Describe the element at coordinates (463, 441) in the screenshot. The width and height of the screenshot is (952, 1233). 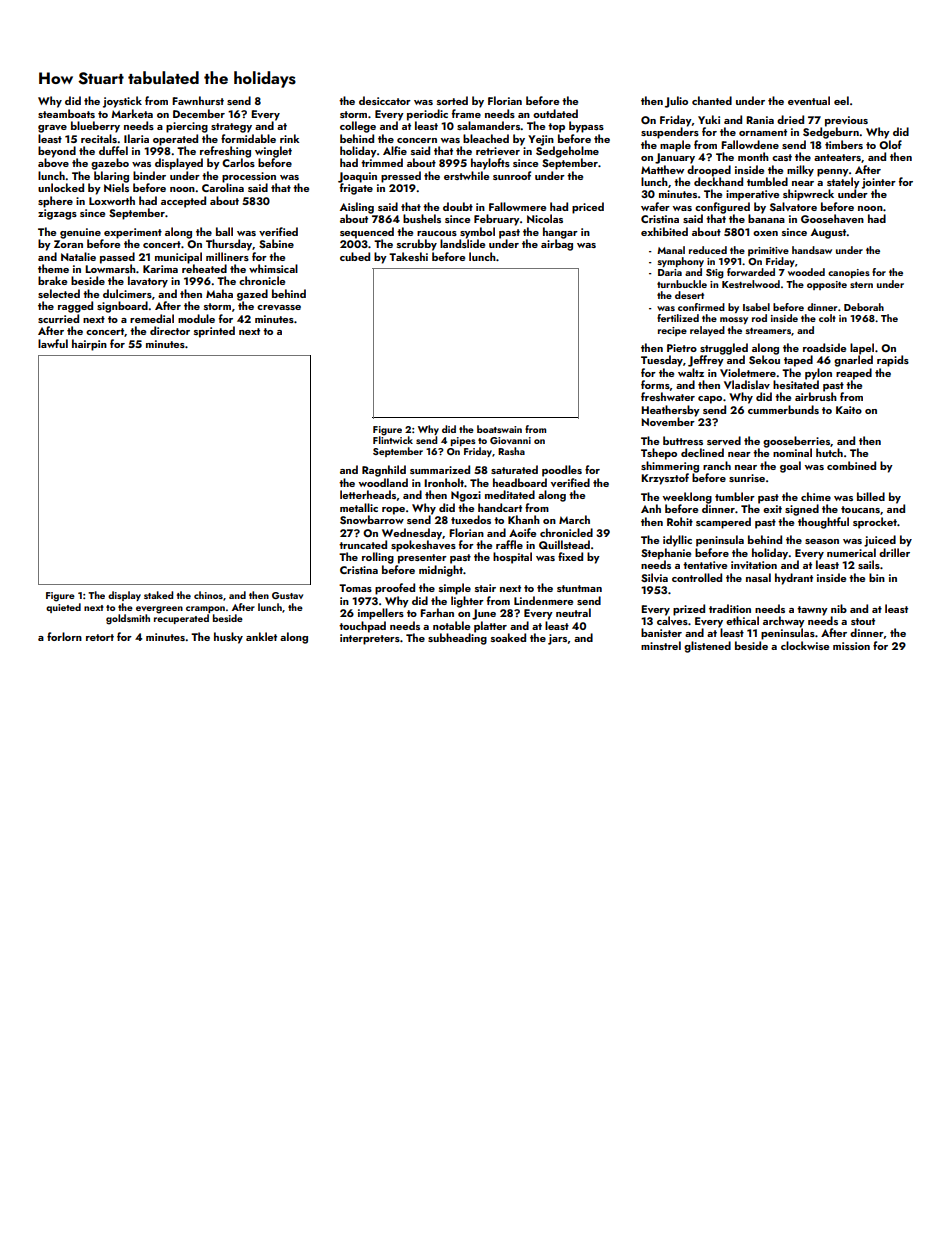
I see `pipes` at that location.
